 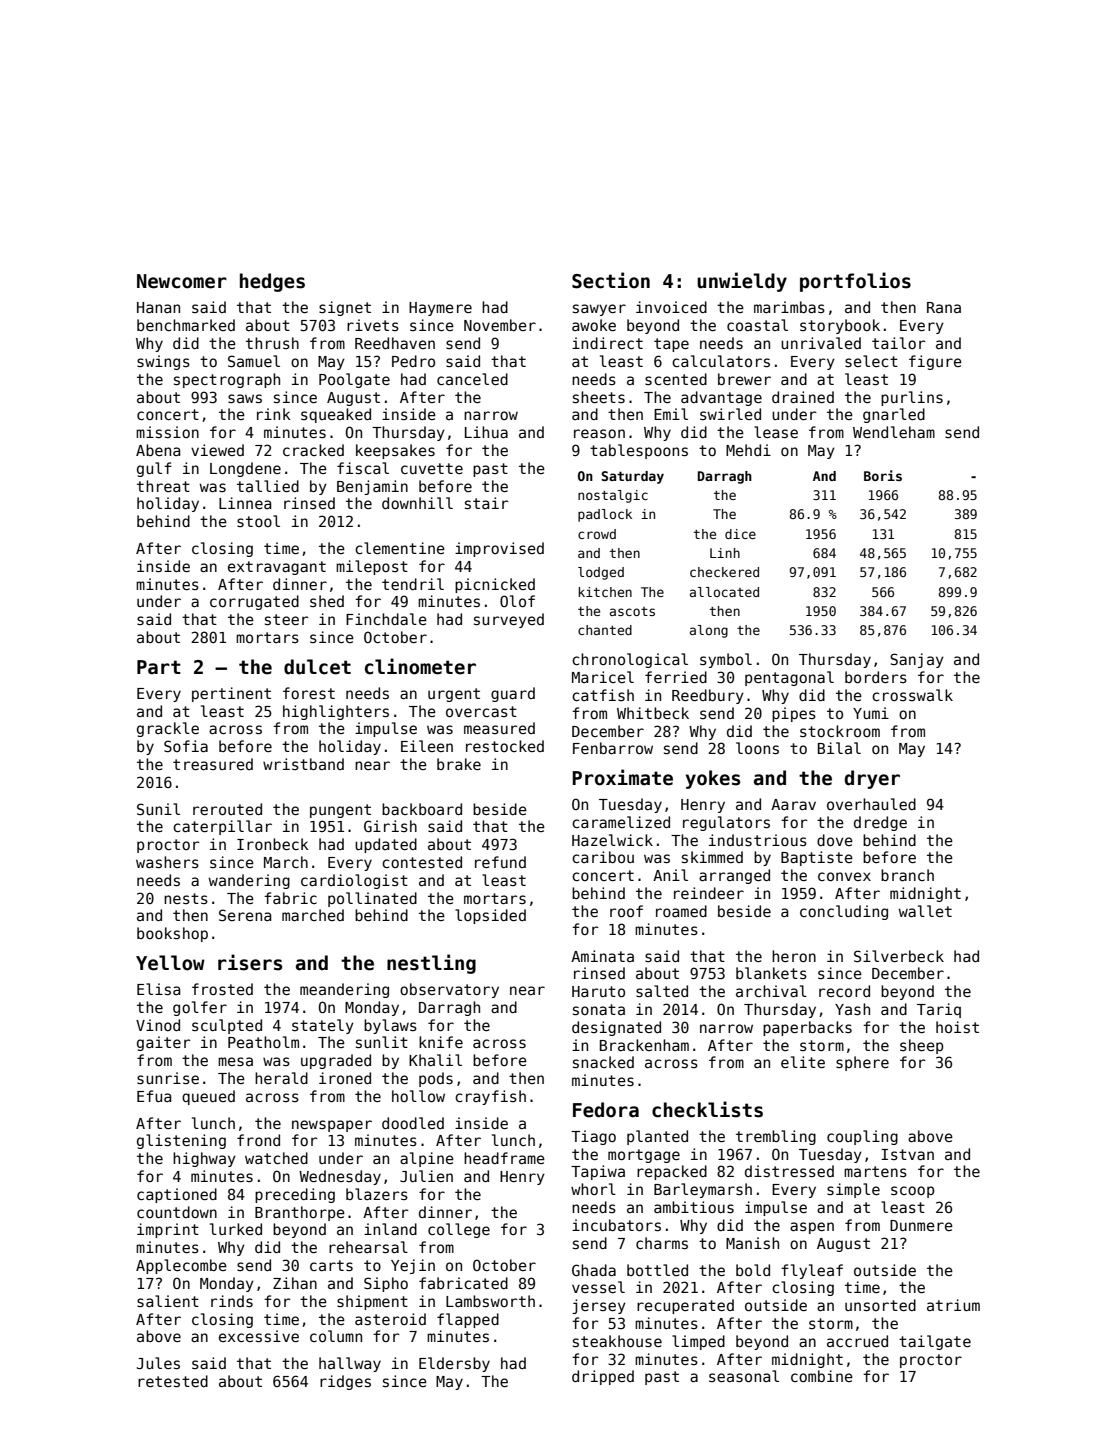 What do you see at coordinates (599, 397) in the screenshot?
I see `sheets` at bounding box center [599, 397].
